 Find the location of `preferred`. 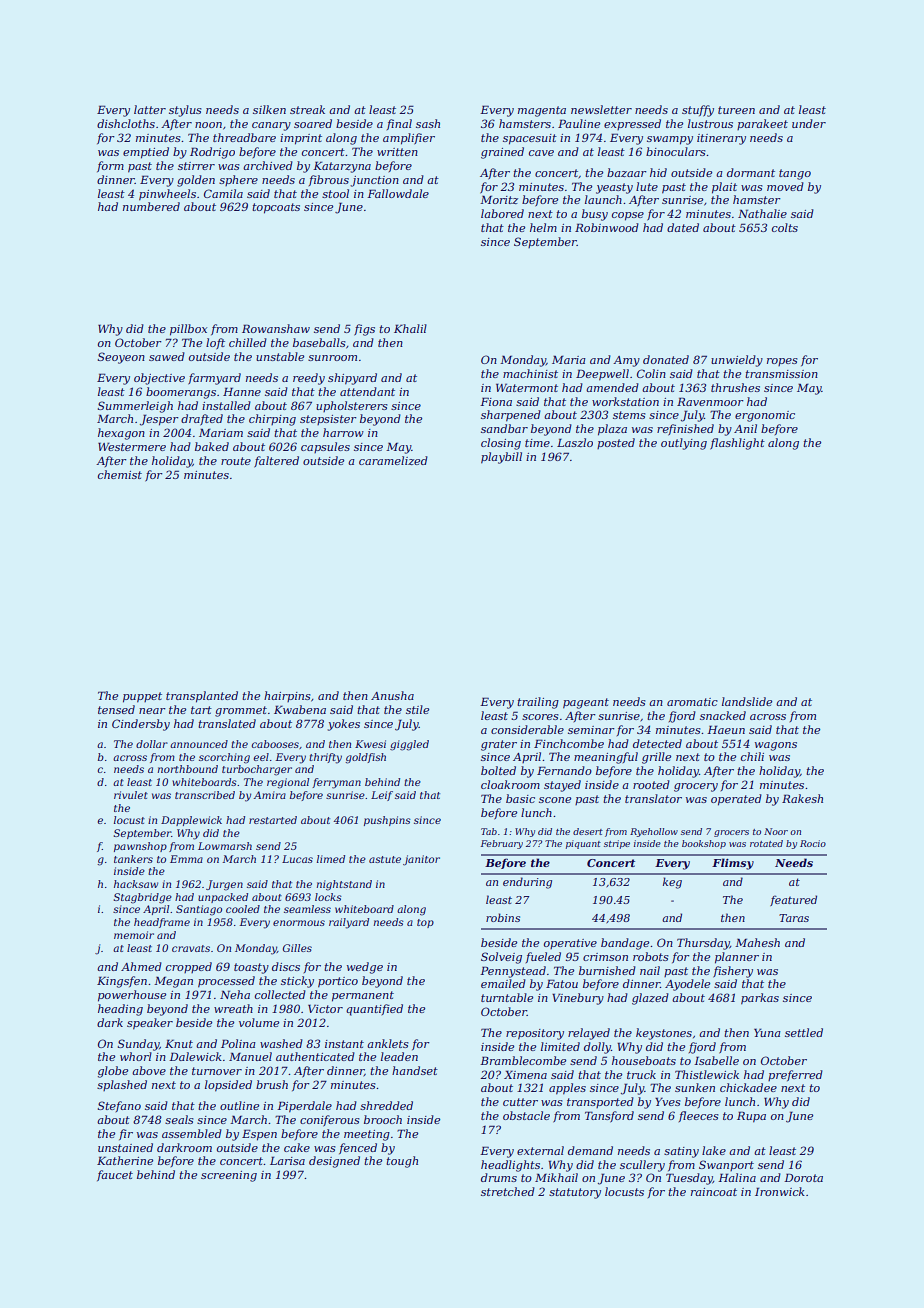

preferred is located at coordinates (795, 1075).
